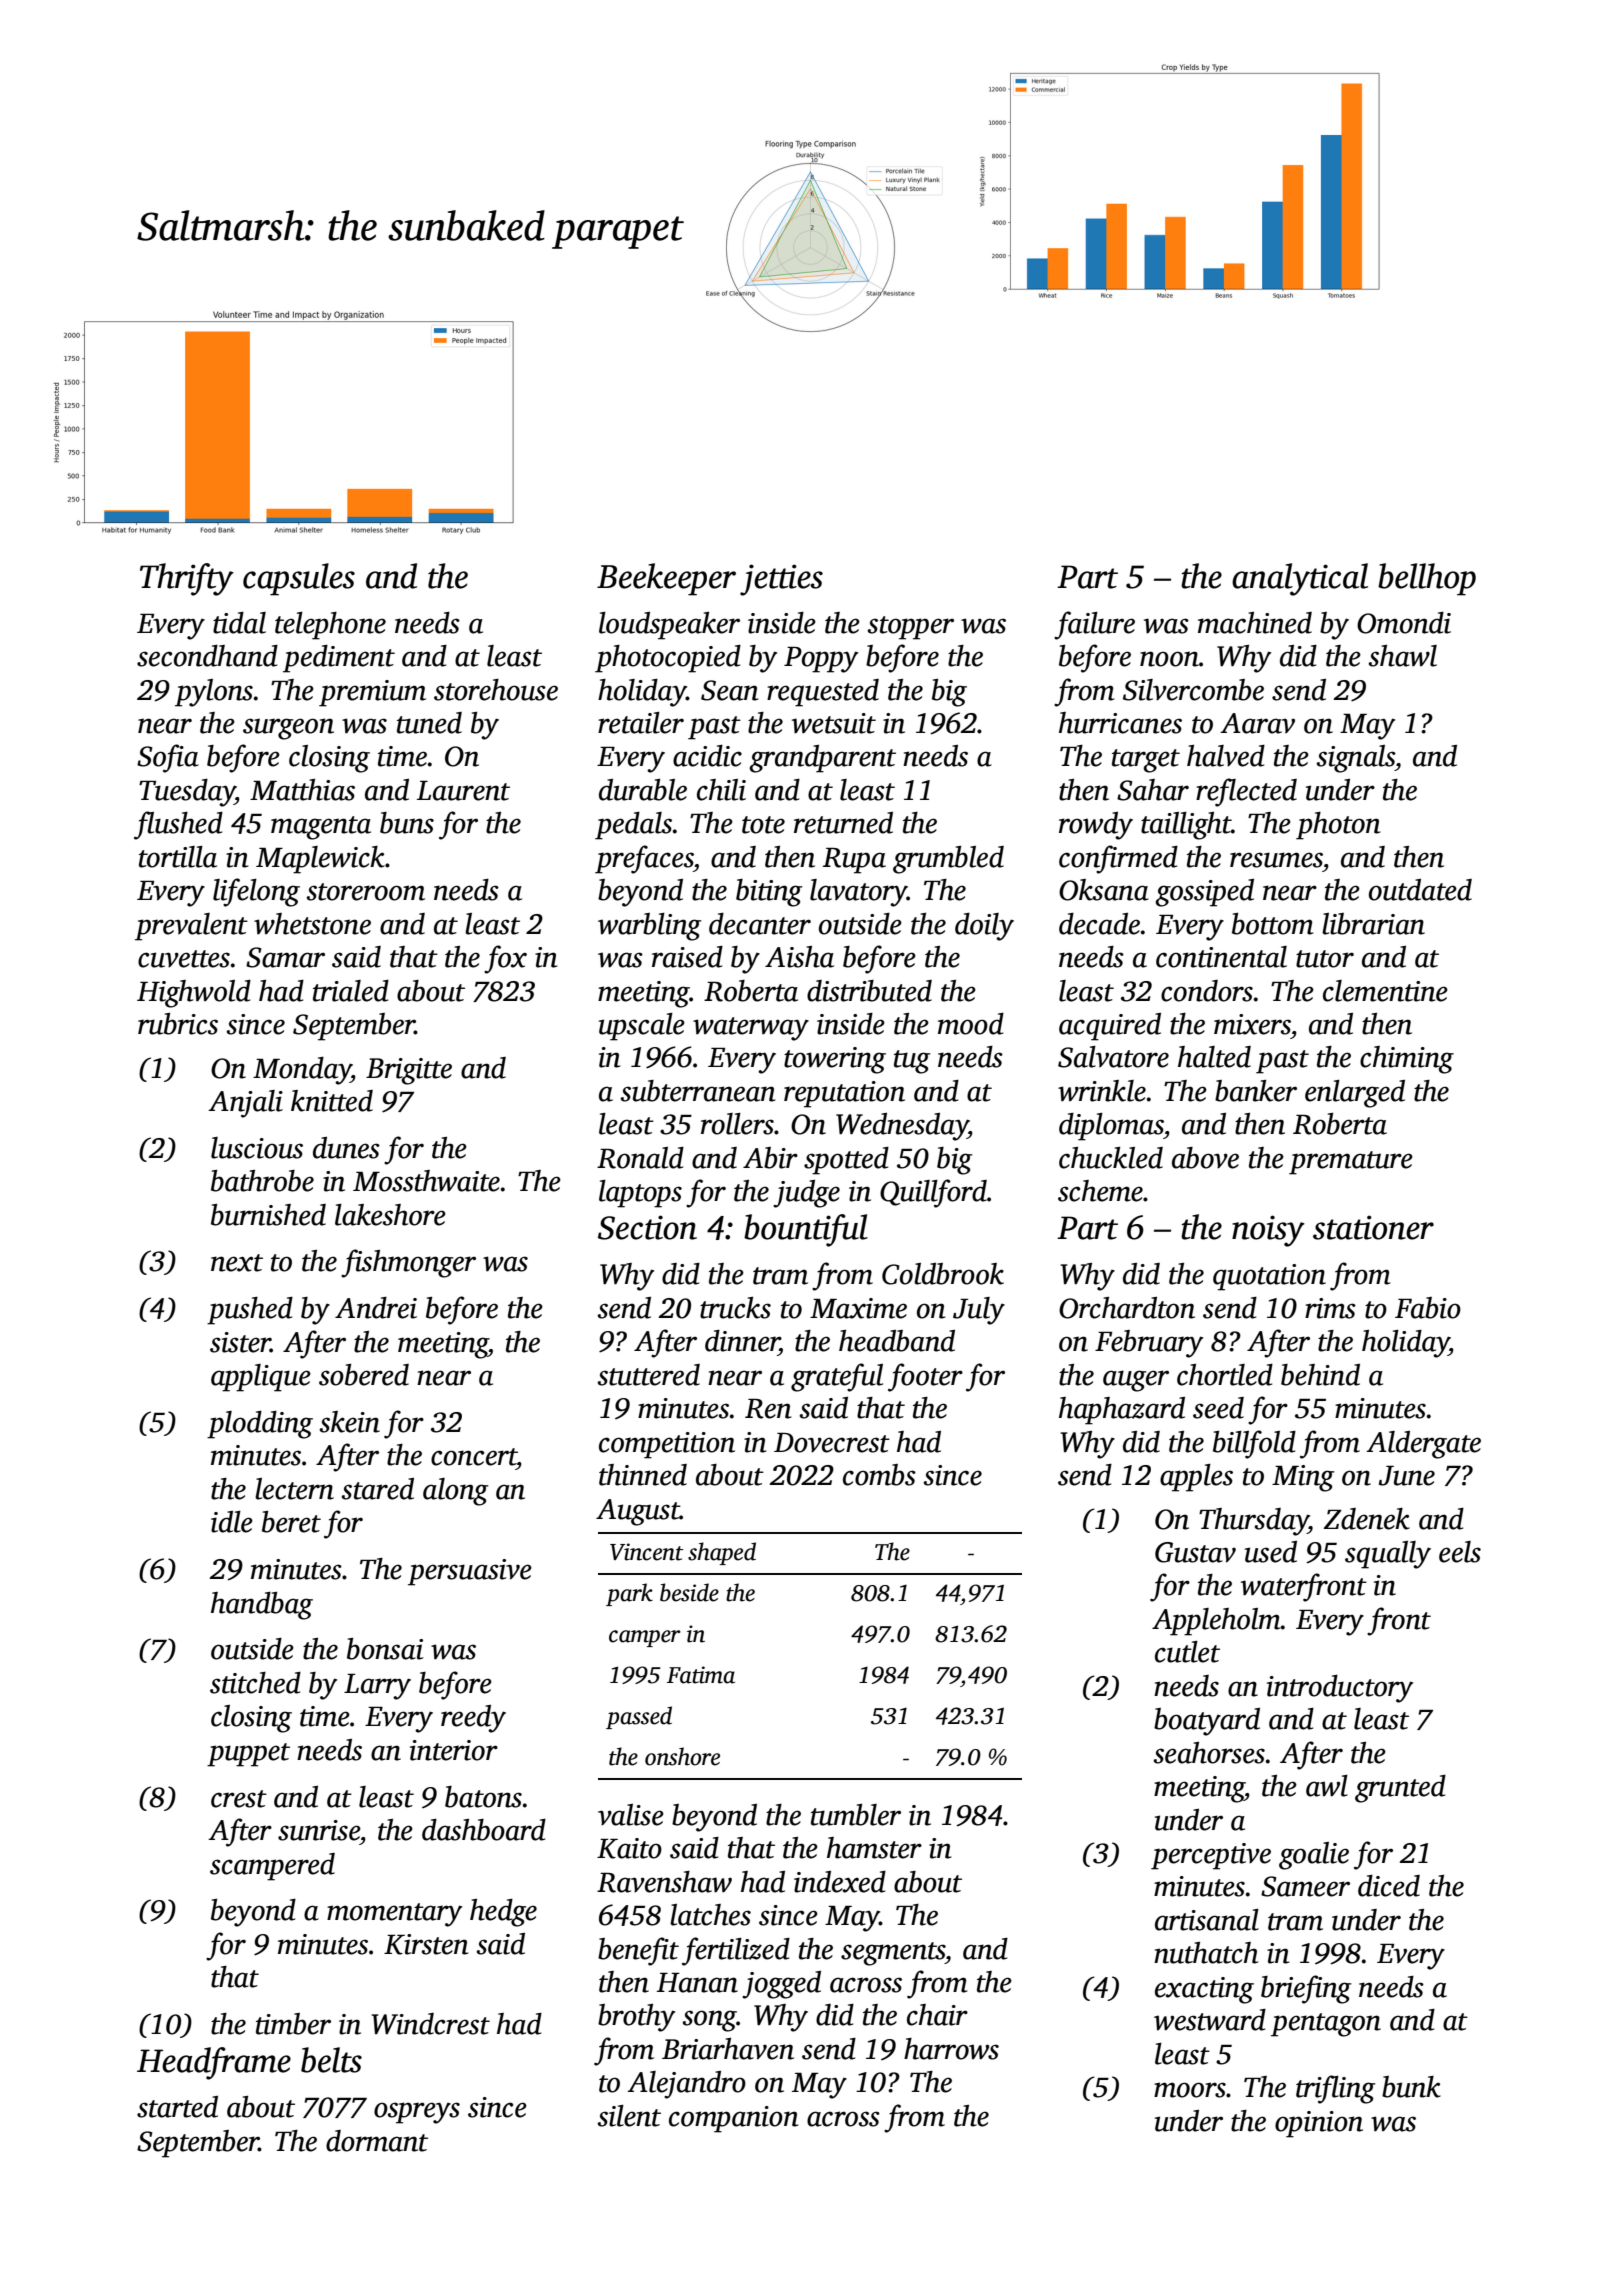 Image resolution: width=1620 pixels, height=2292 pixels. What do you see at coordinates (1340, 1689) in the screenshot?
I see `introductory` at bounding box center [1340, 1689].
